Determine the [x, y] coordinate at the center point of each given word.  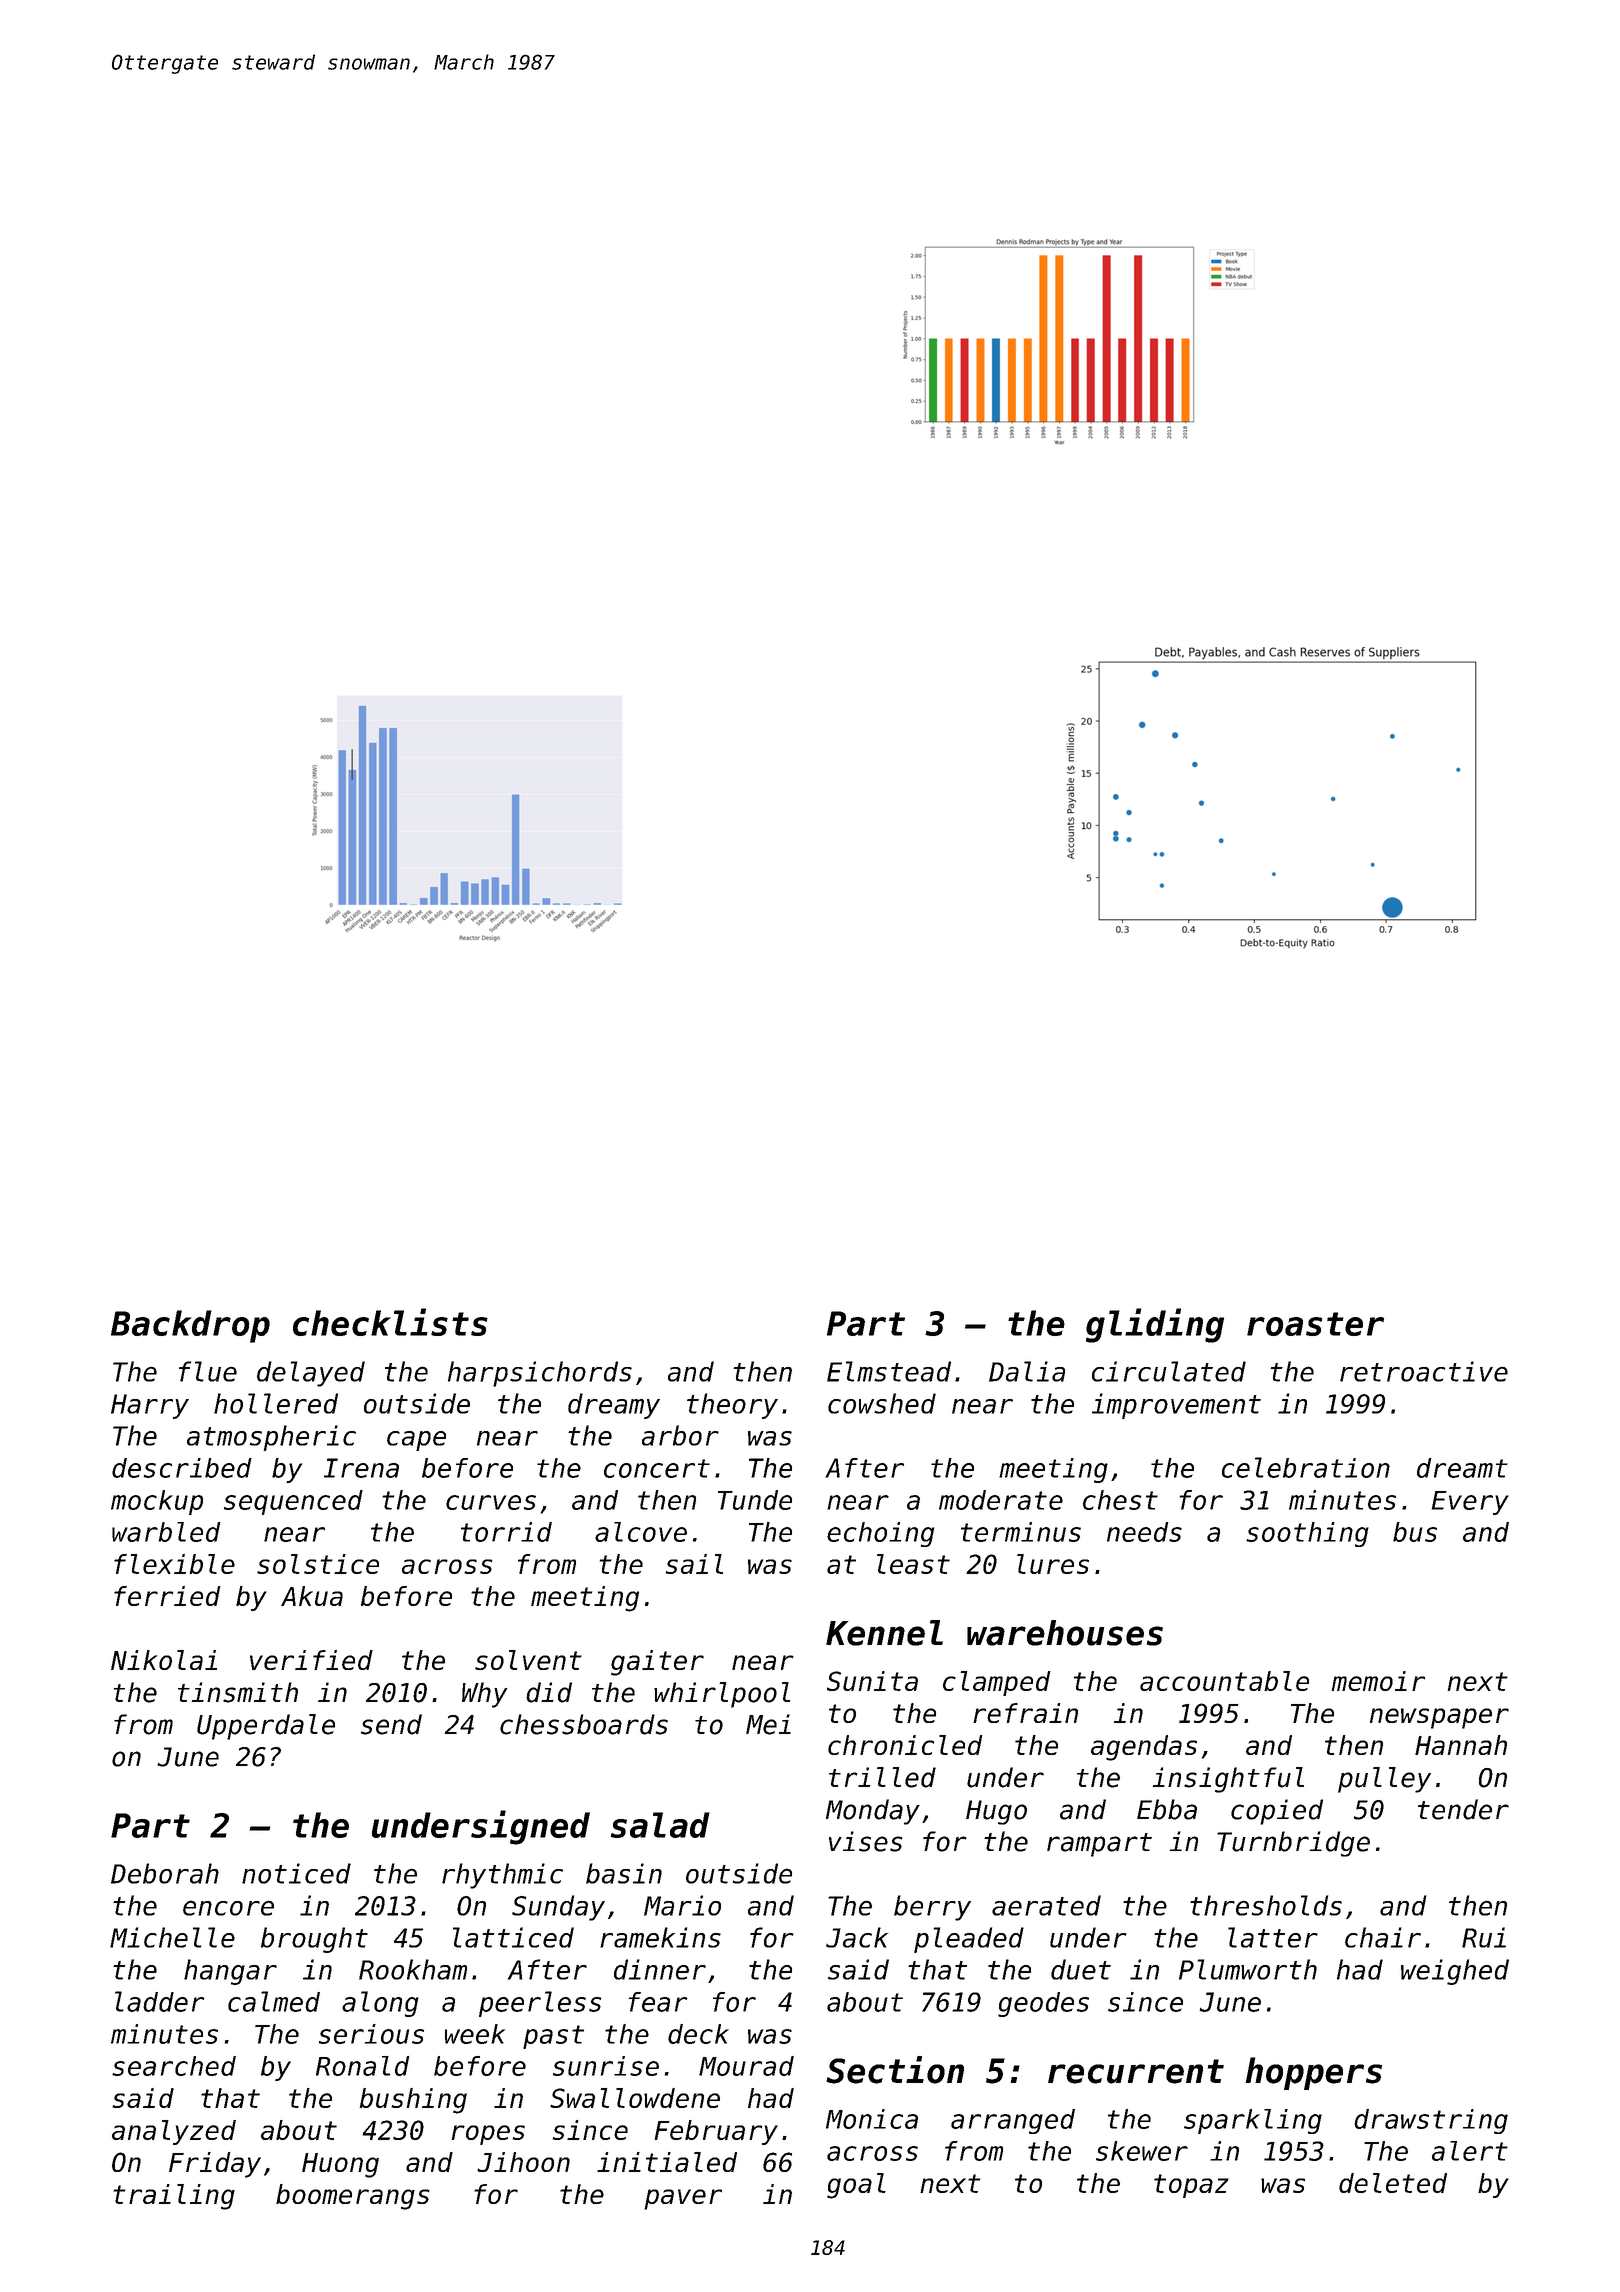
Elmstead [889, 1371]
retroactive [1424, 1371]
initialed [667, 2162]
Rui [1484, 1937]
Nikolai [164, 1660]
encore [228, 1908]
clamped [996, 1683]
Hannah [1461, 1745]
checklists [390, 1322]
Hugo [996, 1812]
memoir [1378, 1681]
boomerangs [353, 2197]
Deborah [165, 1873]
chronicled [905, 1745]
